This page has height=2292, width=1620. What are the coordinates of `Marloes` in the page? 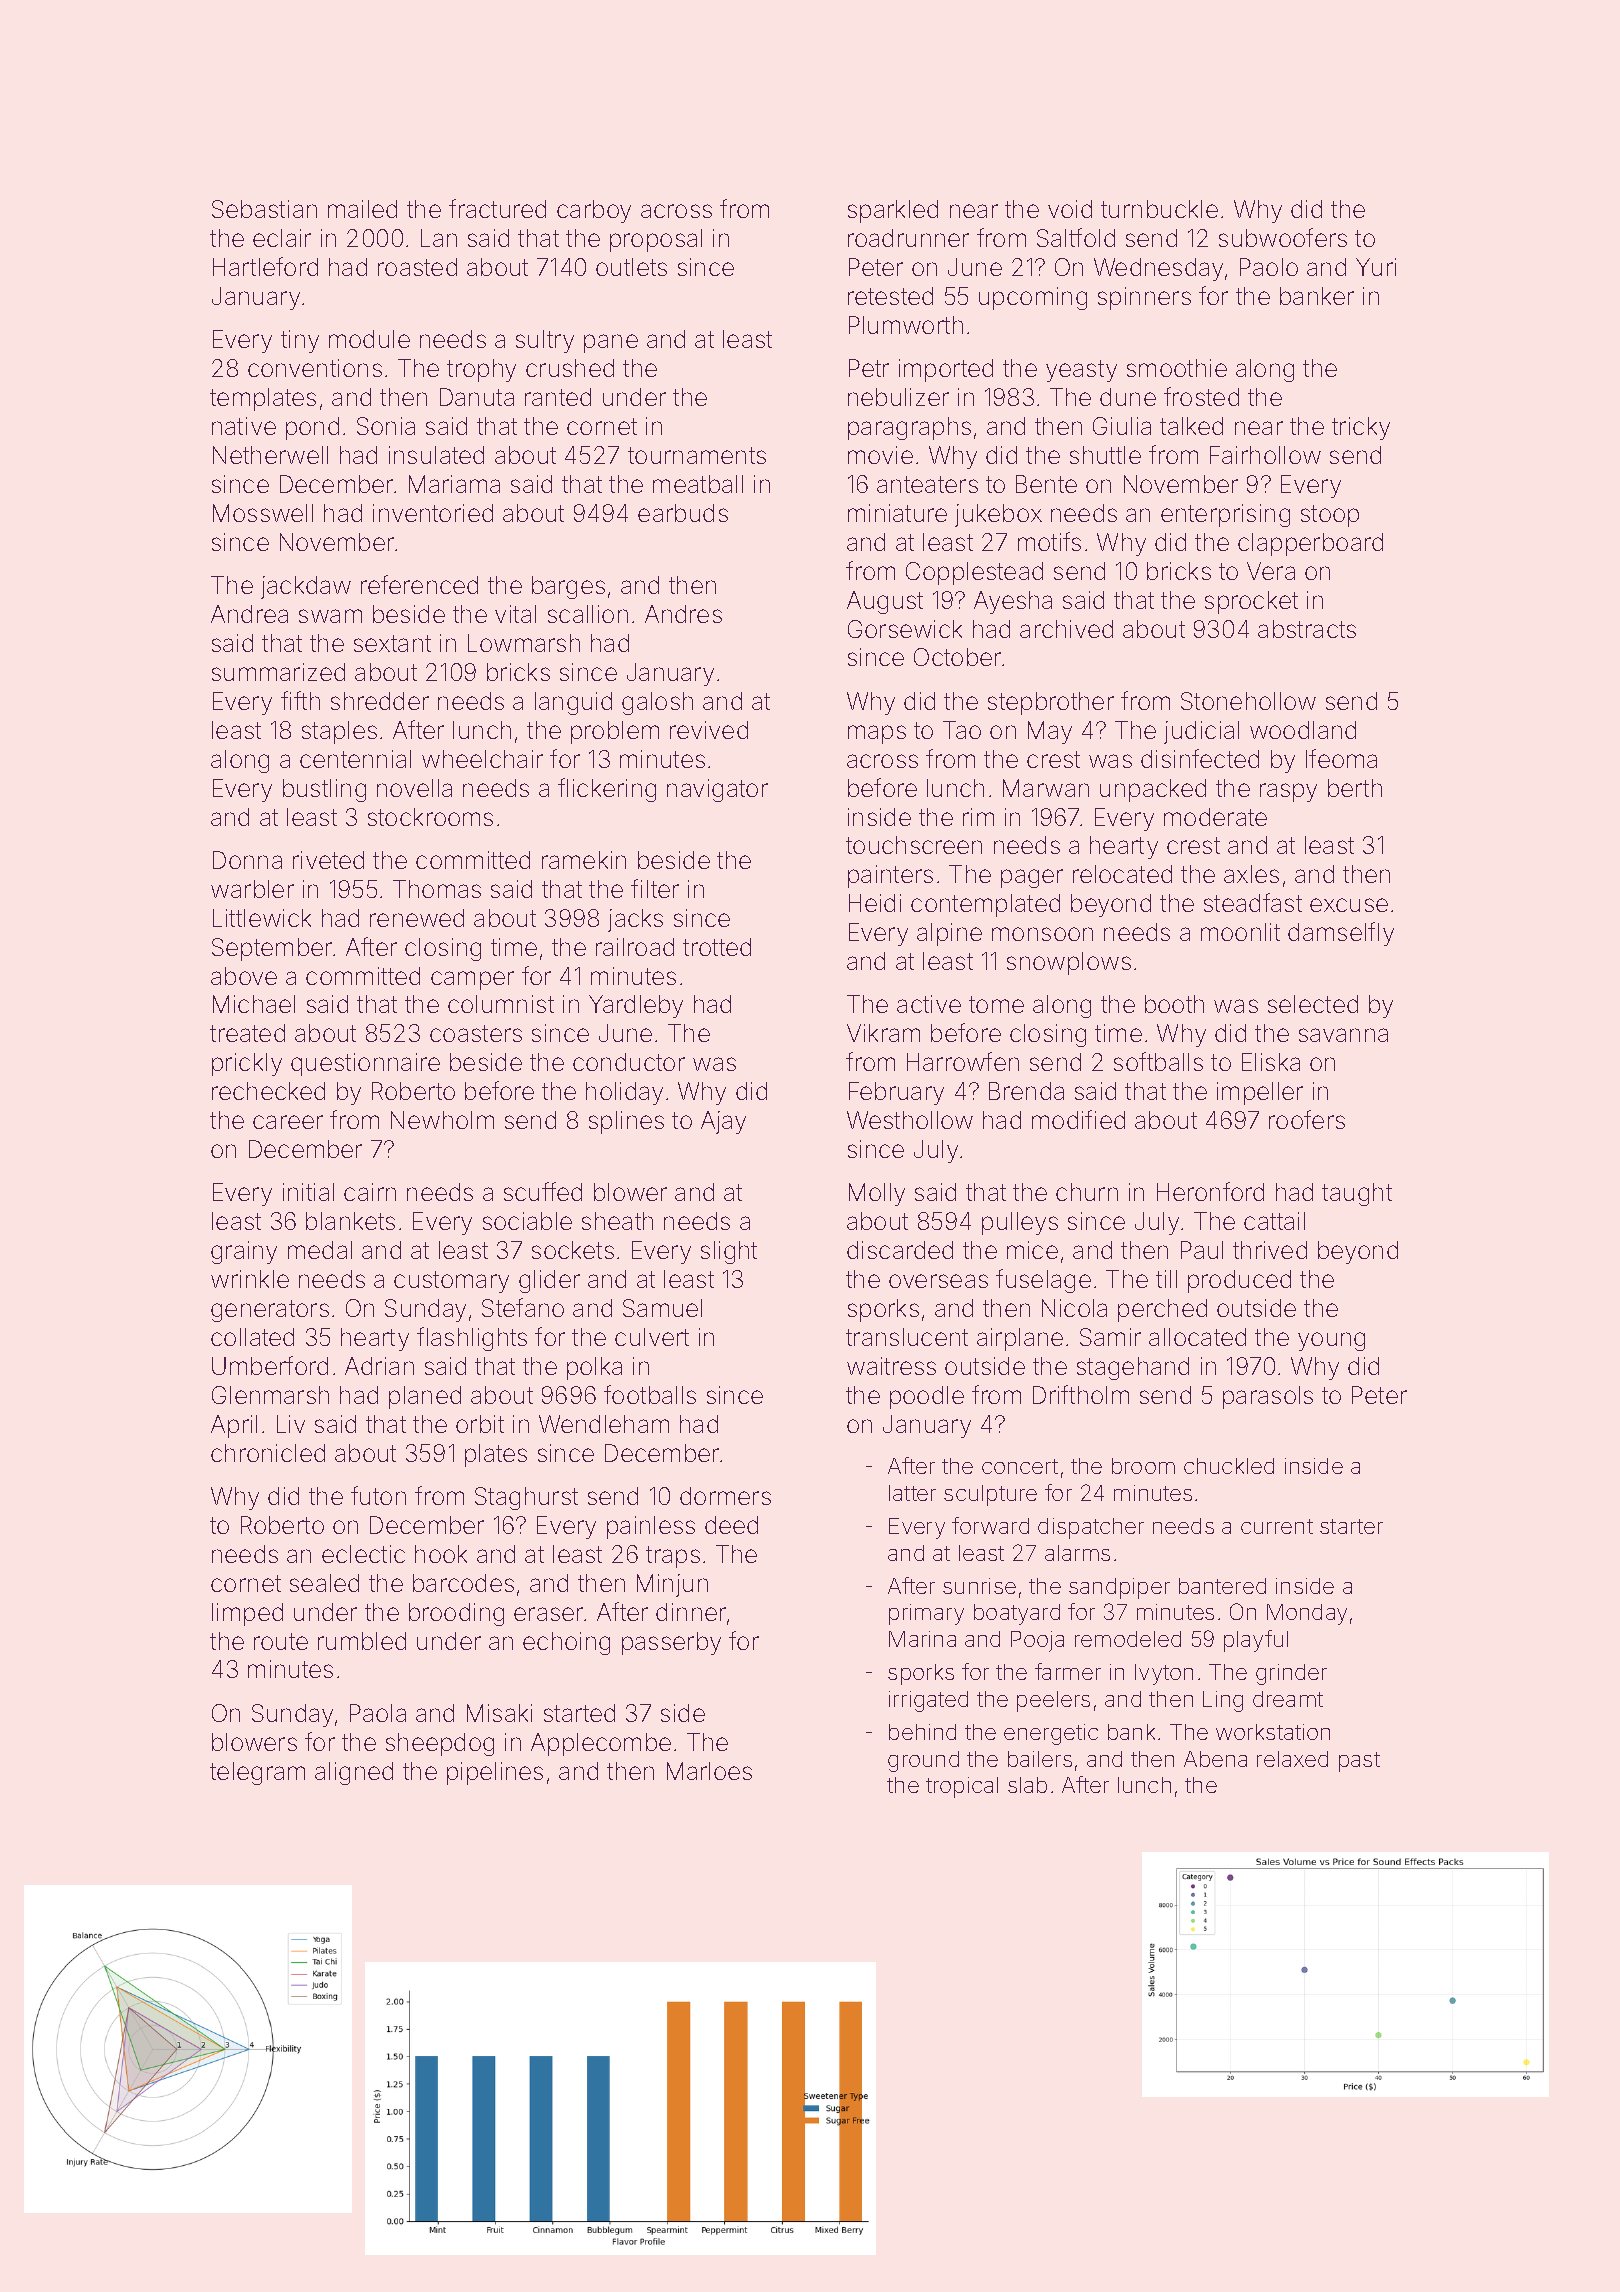 It's located at (709, 1771).
